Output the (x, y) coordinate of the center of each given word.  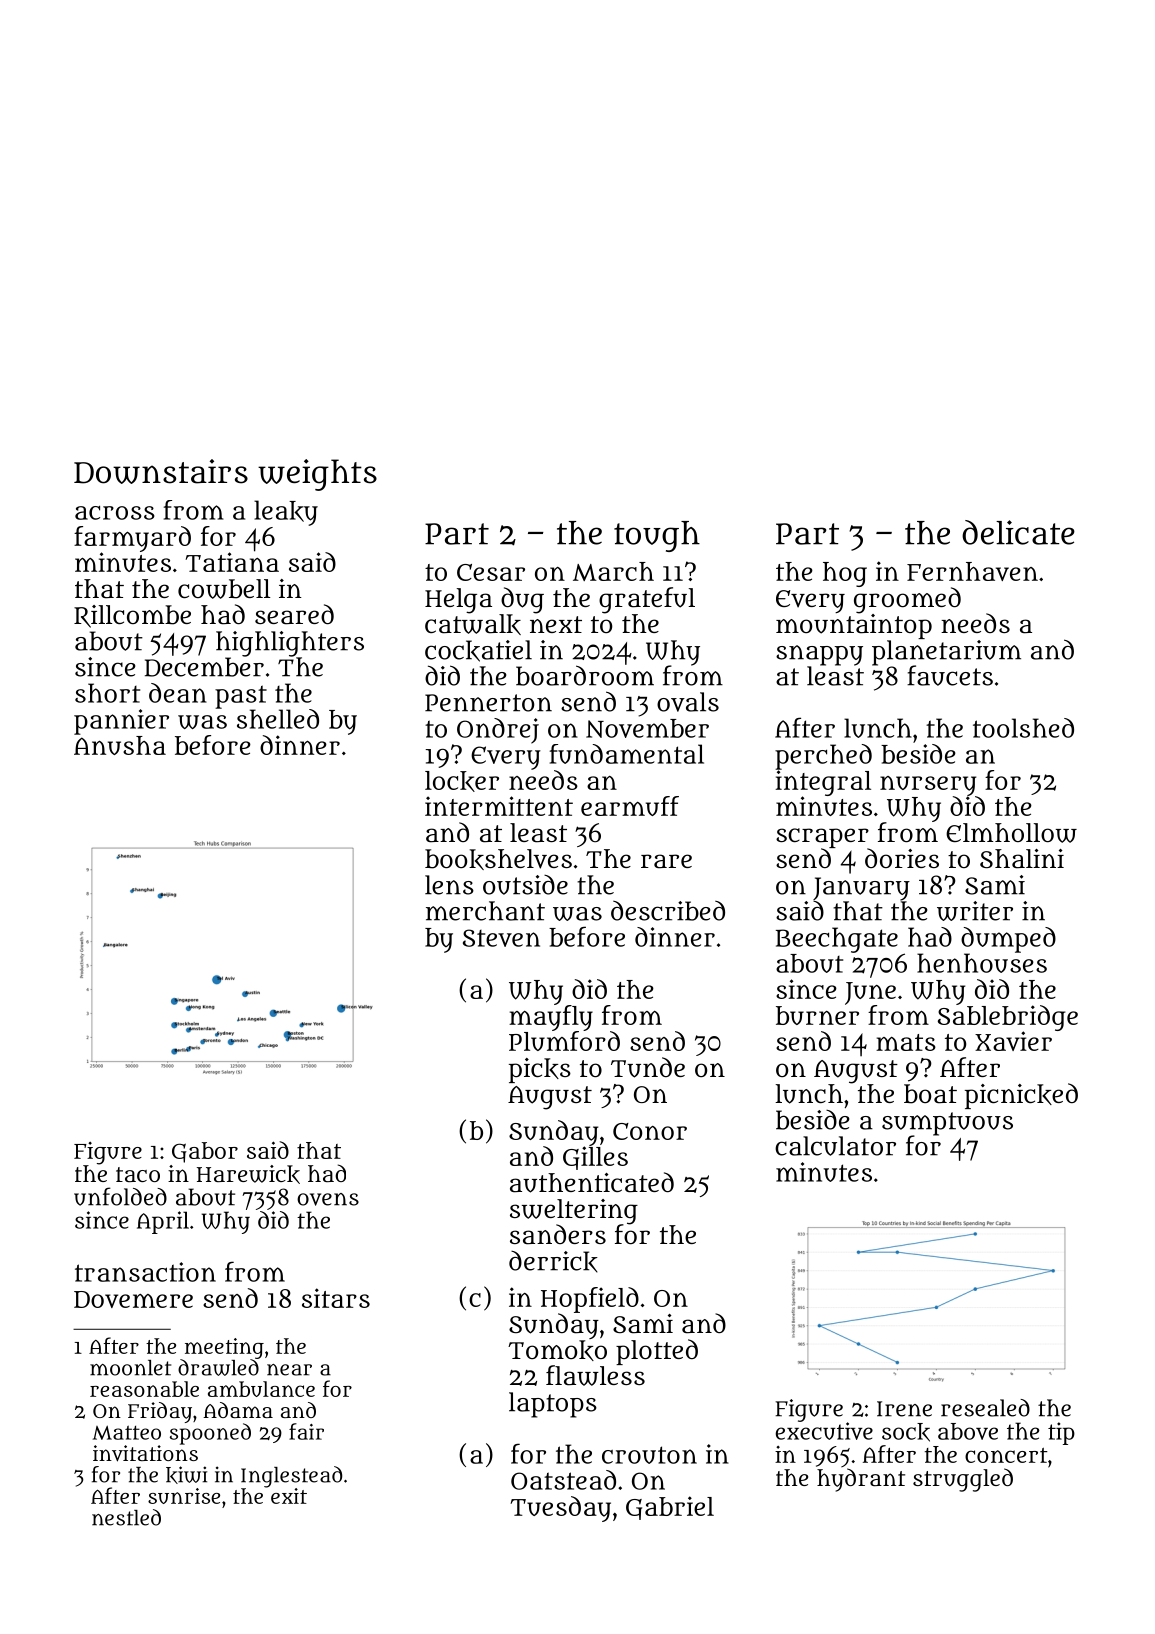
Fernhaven (972, 571)
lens (449, 885)
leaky (286, 513)
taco (138, 1174)
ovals (688, 702)
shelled (278, 719)
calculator (835, 1146)
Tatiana (232, 562)
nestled (126, 1517)
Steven (501, 938)
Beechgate (837, 940)
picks (540, 1070)
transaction (145, 1272)
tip (1061, 1433)
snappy (819, 655)
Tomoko (557, 1350)
